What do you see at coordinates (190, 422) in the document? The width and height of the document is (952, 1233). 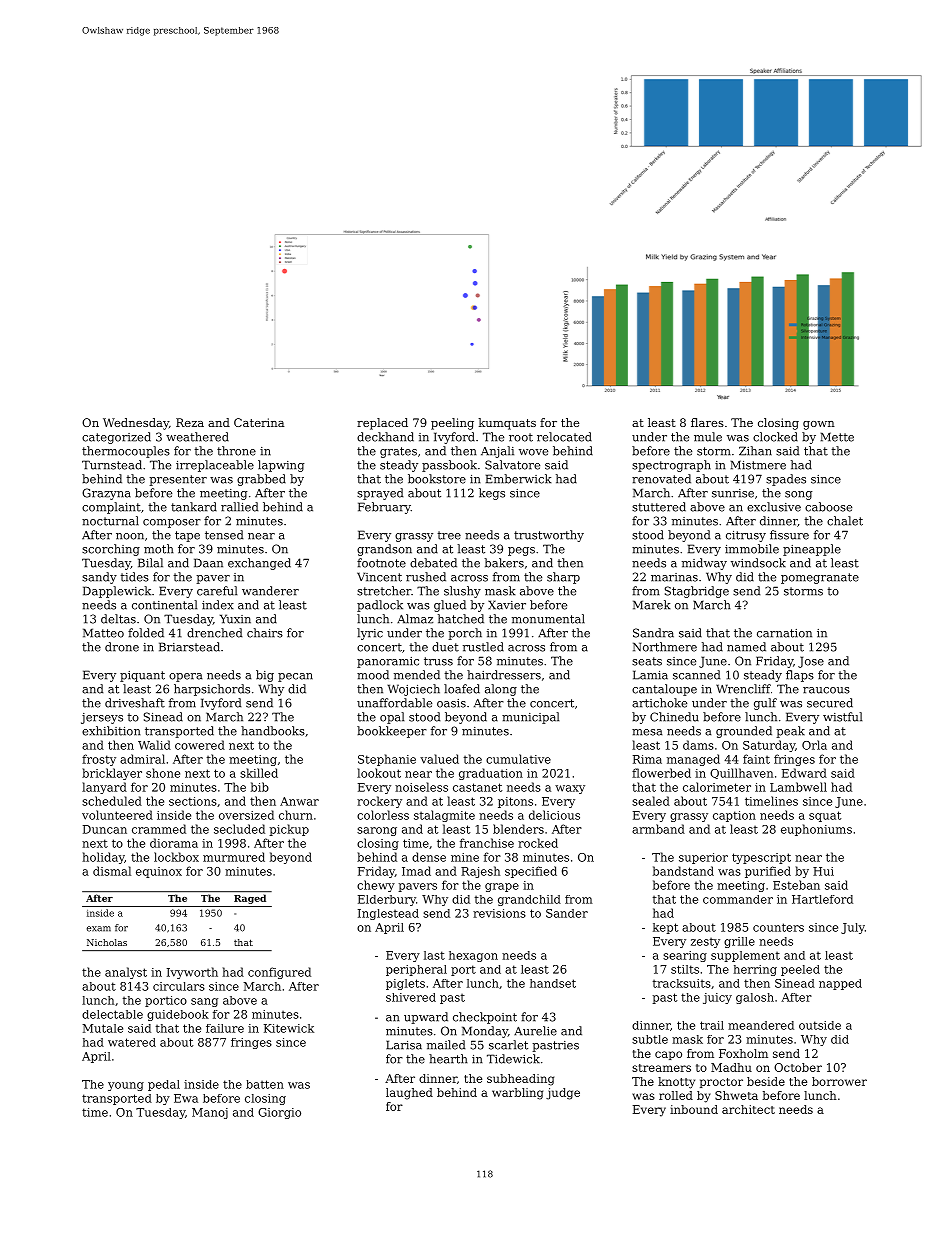 I see `Reza` at bounding box center [190, 422].
